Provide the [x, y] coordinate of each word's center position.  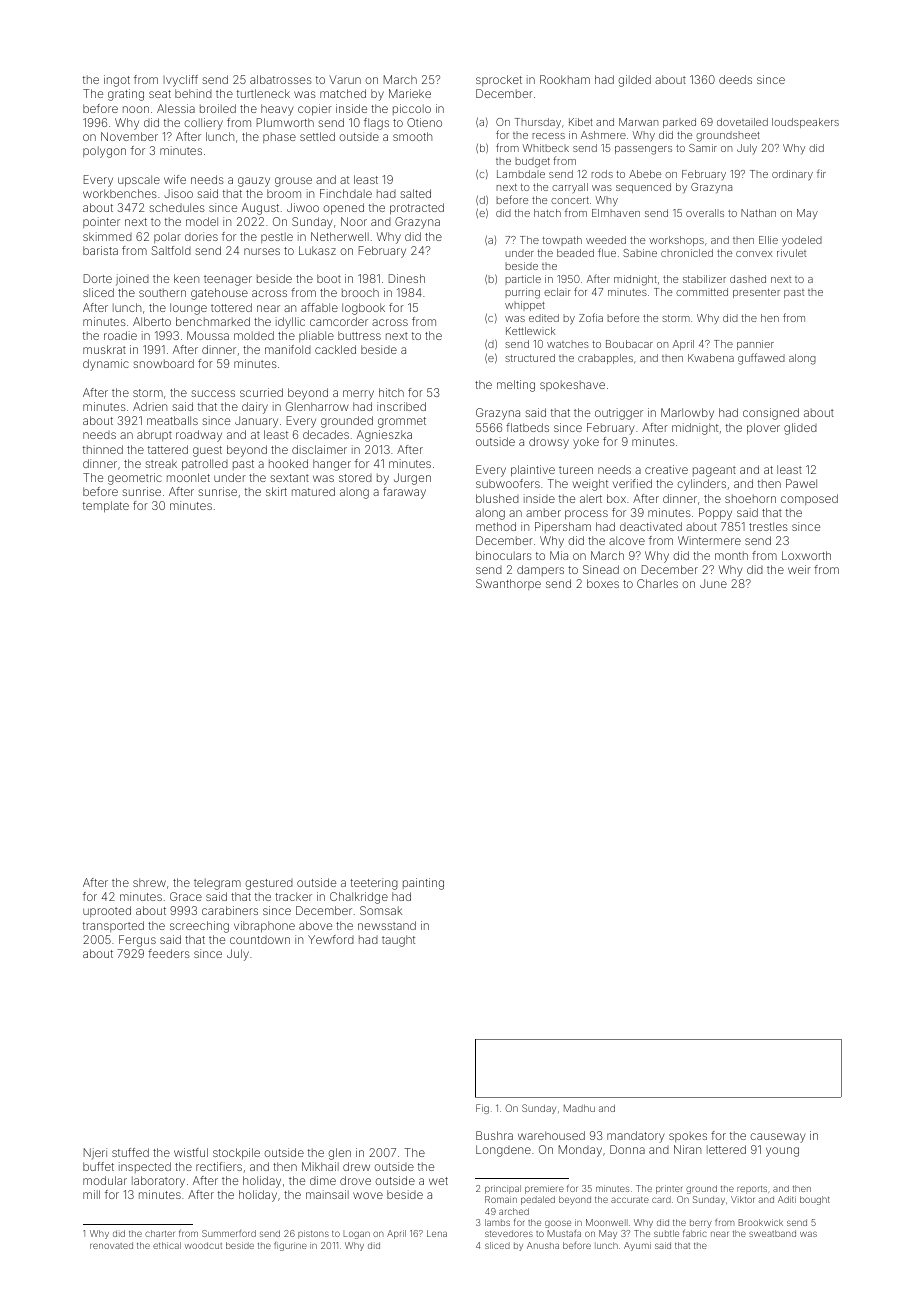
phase [279, 137]
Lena [437, 1233]
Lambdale [521, 174]
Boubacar [629, 344]
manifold [288, 349]
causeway [778, 1138]
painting [423, 884]
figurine [290, 1246]
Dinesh [407, 278]
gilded [634, 81]
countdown [260, 940]
